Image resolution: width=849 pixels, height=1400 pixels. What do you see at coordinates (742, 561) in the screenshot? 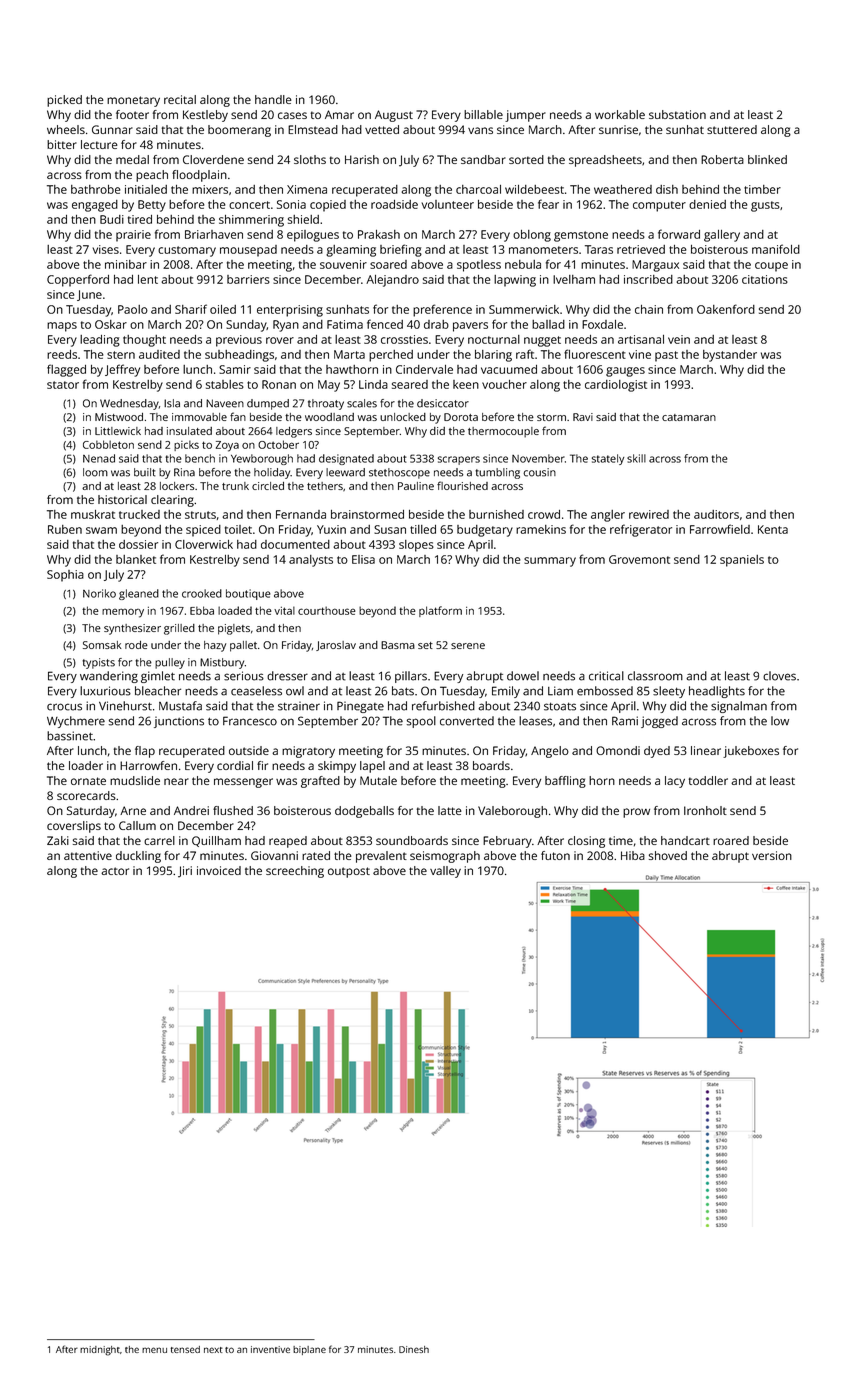
I see `spaniels` at bounding box center [742, 561].
